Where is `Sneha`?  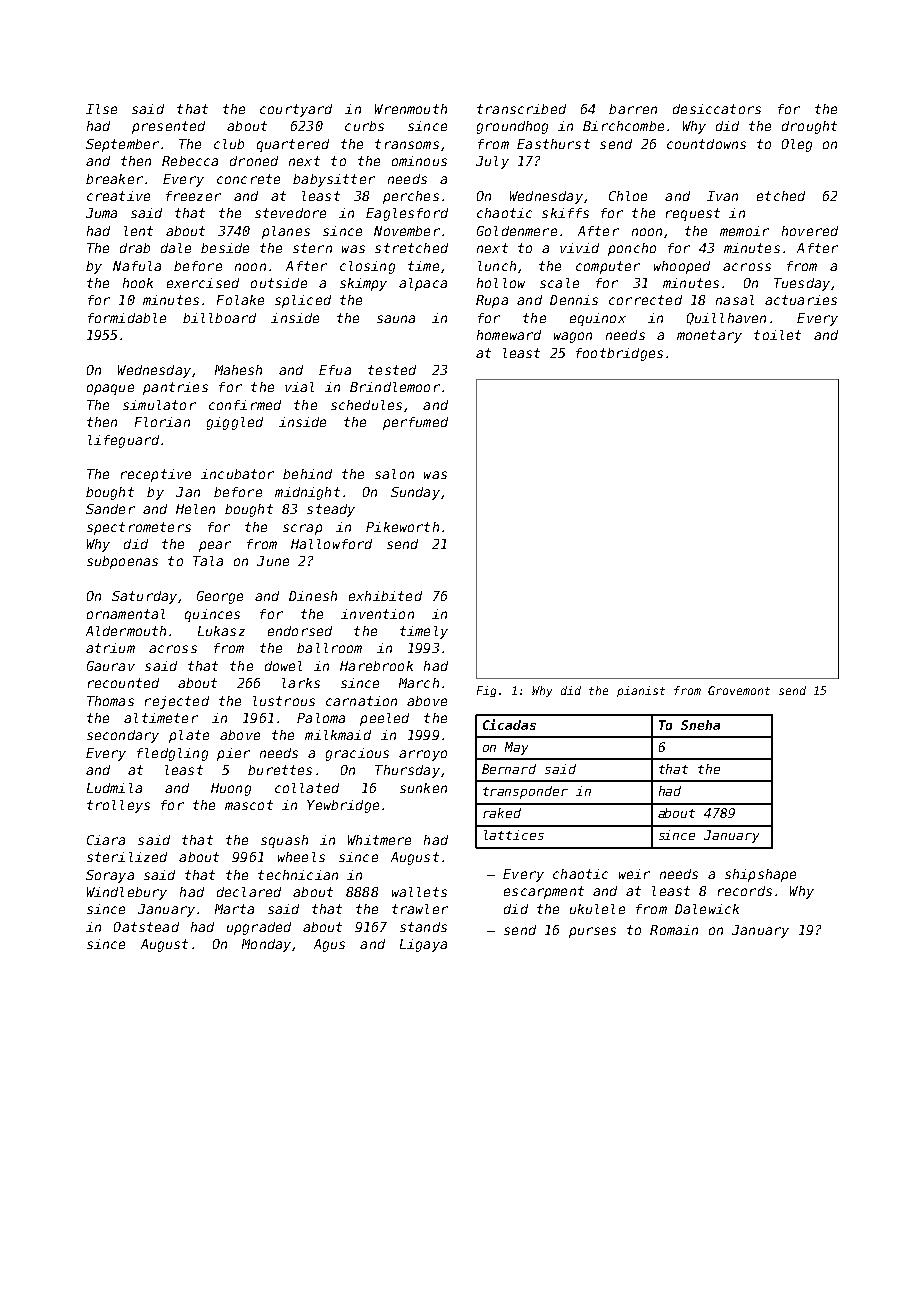 Sneha is located at coordinates (700, 725).
